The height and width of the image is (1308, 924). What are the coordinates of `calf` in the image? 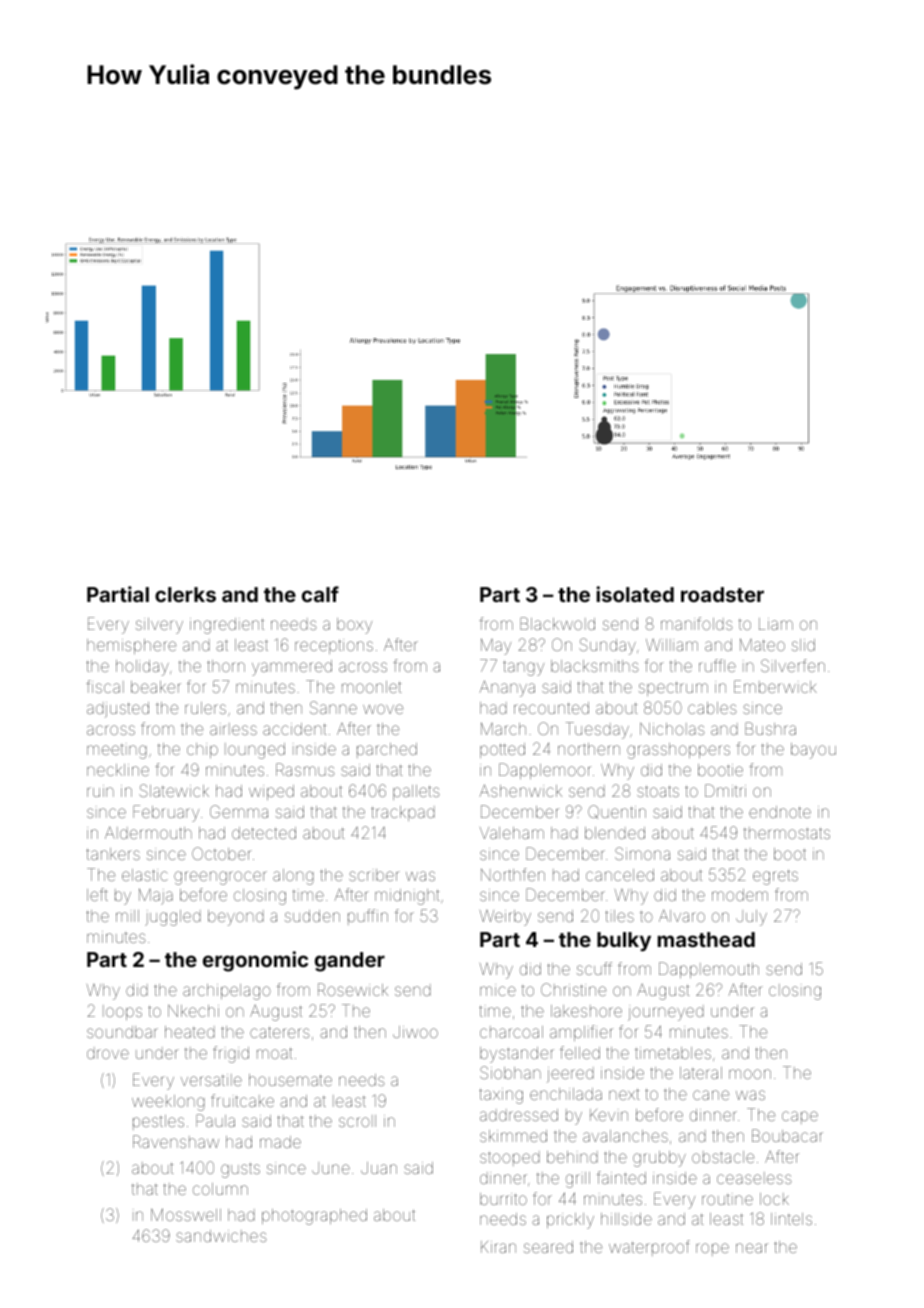 It's located at (320, 594).
